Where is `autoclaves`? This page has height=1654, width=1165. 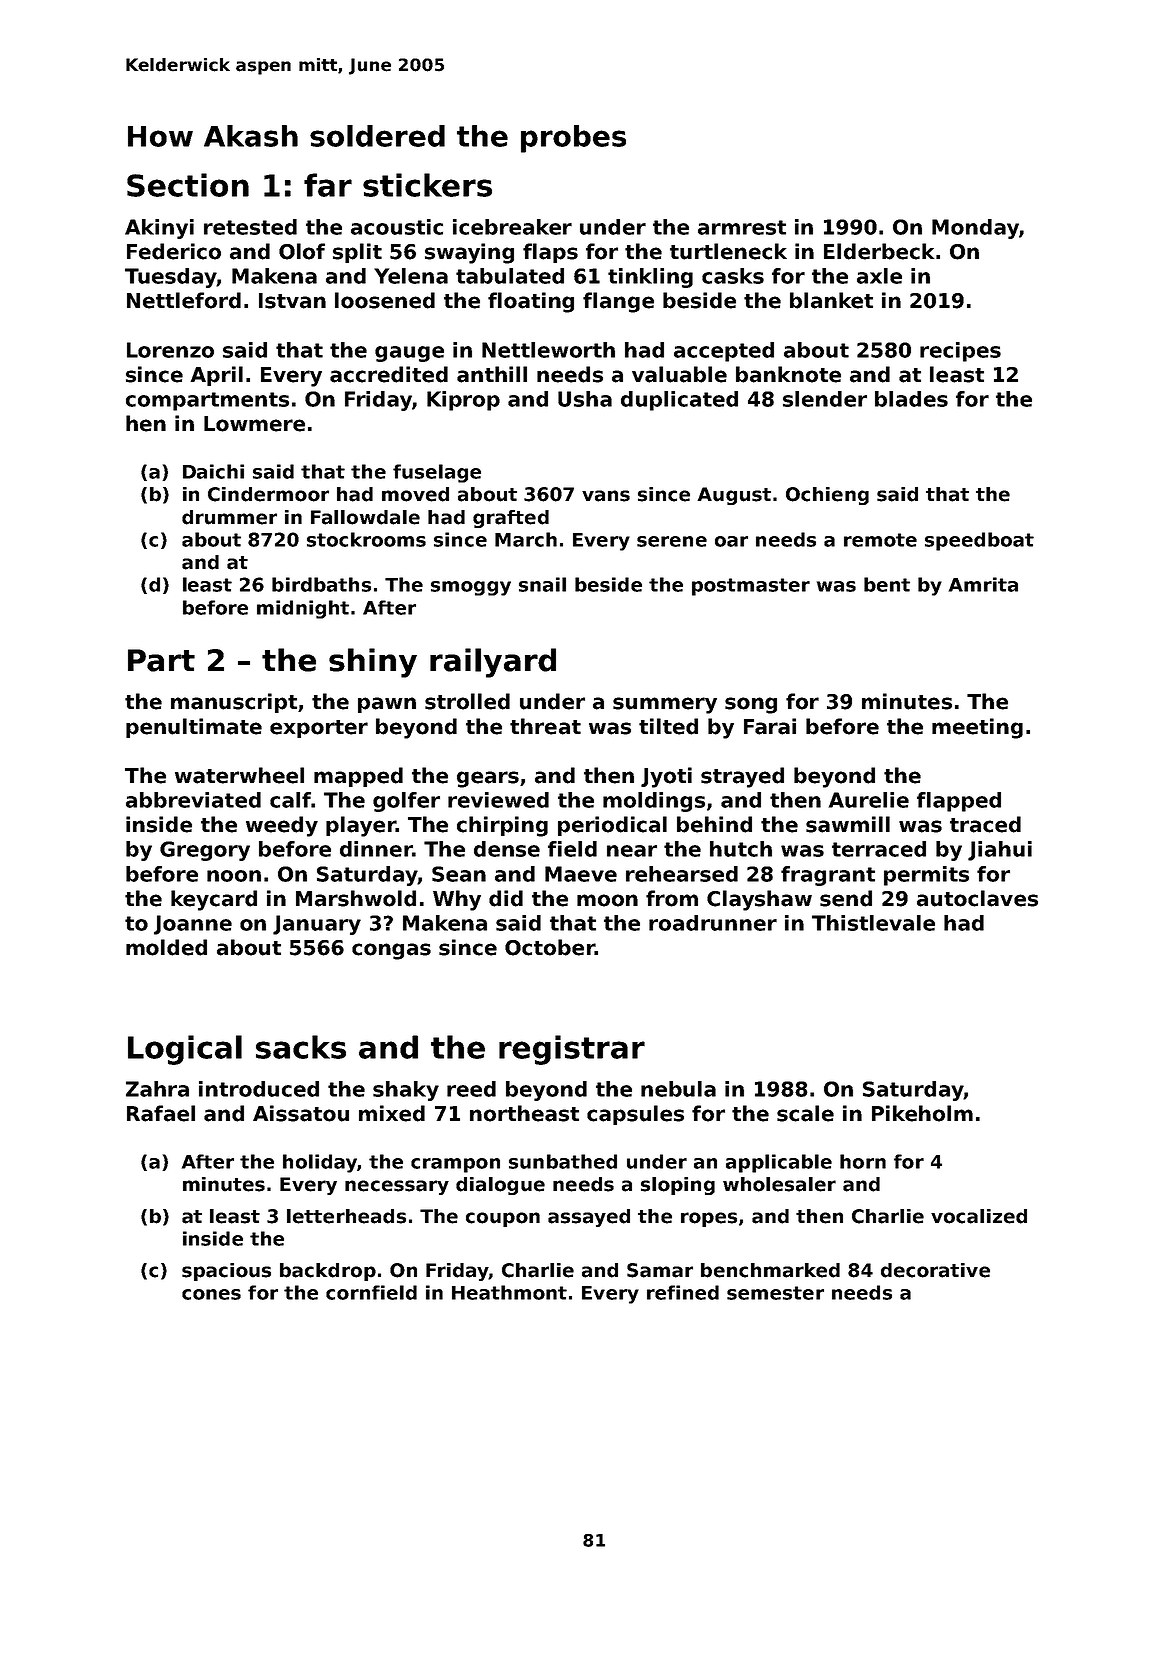 autoclaves is located at coordinates (977, 898).
